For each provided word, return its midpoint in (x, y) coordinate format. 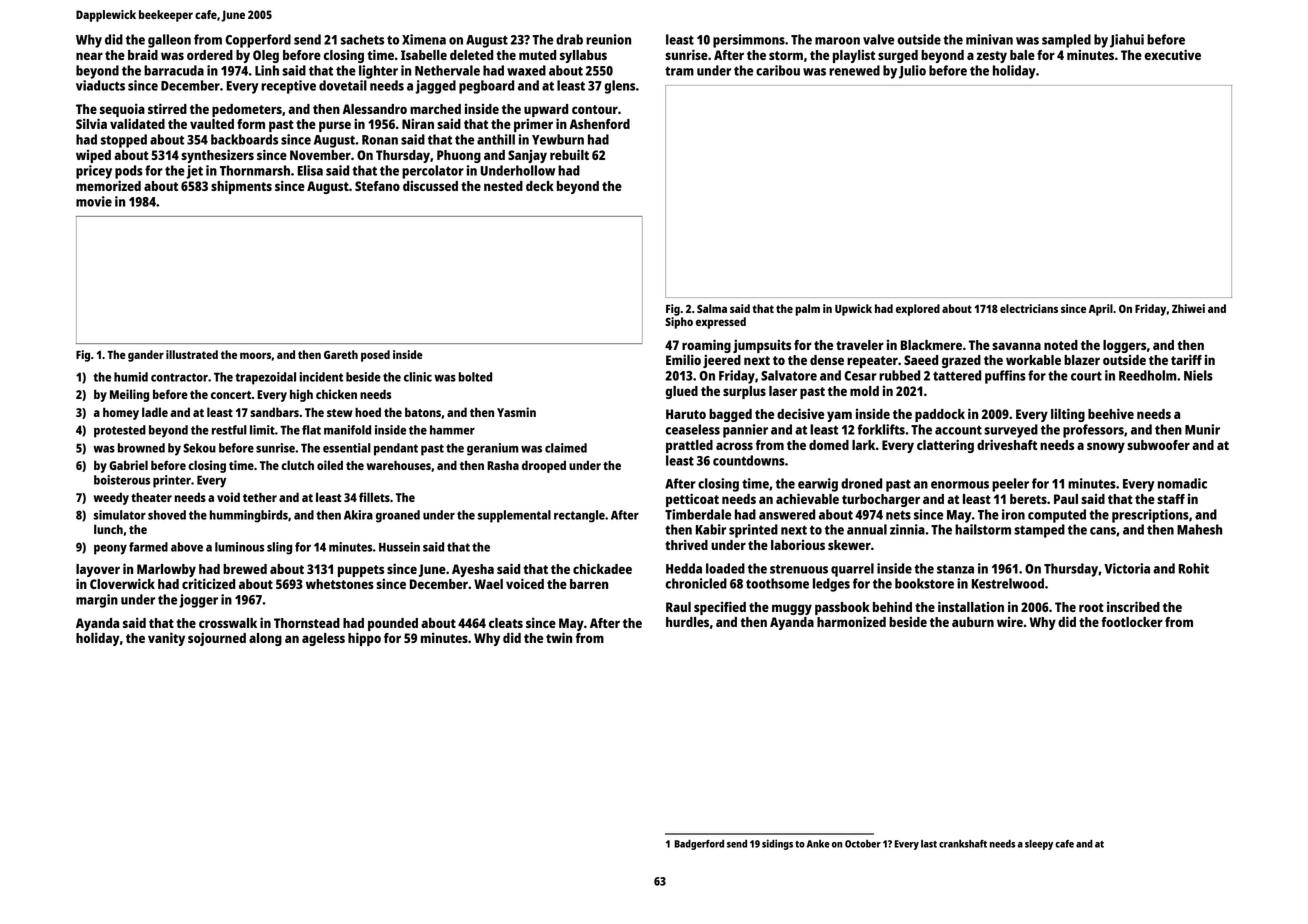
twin (559, 637)
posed (375, 356)
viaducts (100, 85)
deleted (471, 55)
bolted (475, 377)
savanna (1016, 346)
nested (503, 186)
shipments (241, 187)
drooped (544, 466)
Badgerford (699, 845)
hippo (364, 639)
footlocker (1132, 622)
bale (1022, 55)
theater (151, 497)
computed (1057, 516)
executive (1172, 54)
